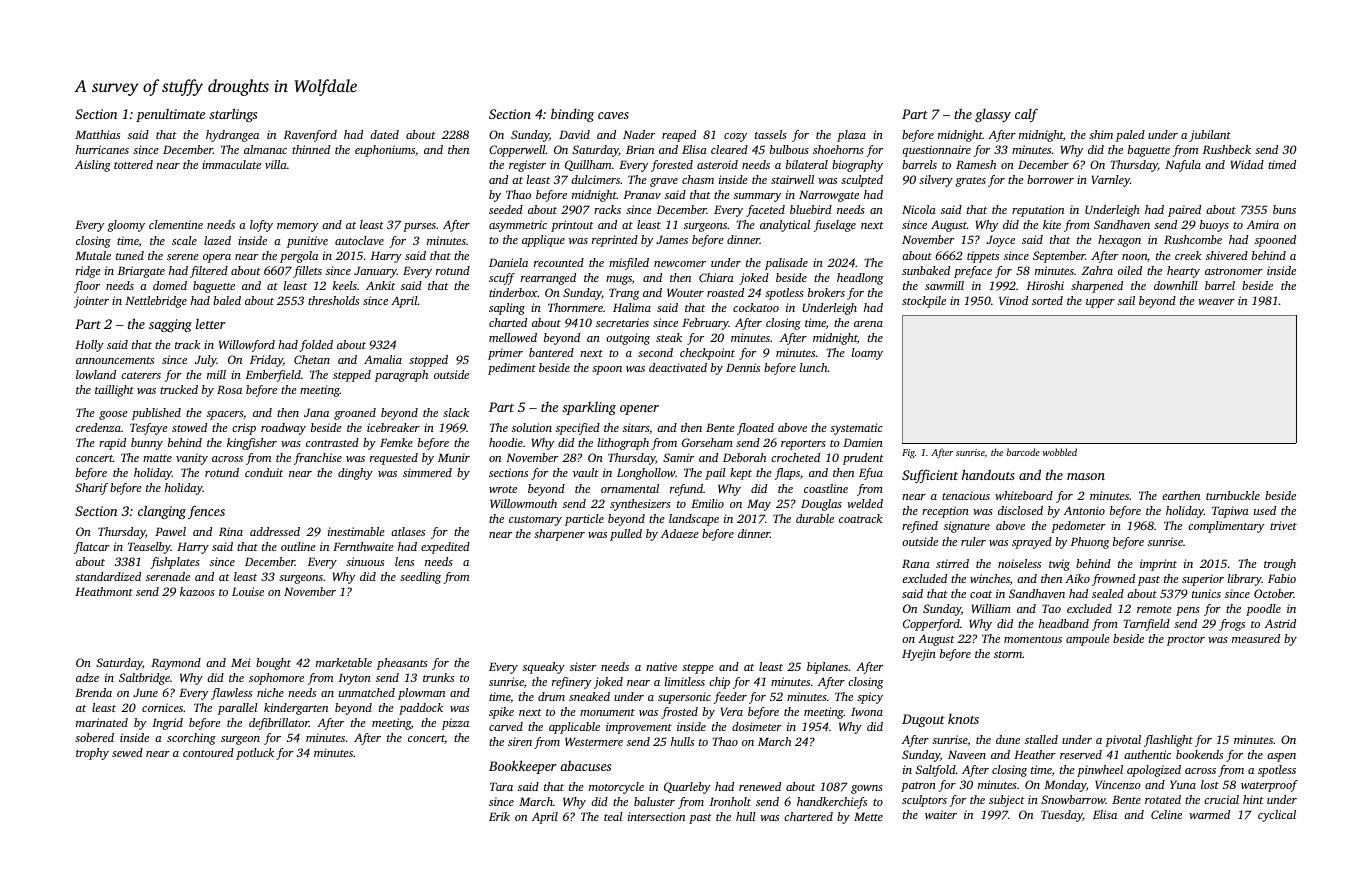 The image size is (1372, 887). I want to click on flatcar, so click(92, 548).
